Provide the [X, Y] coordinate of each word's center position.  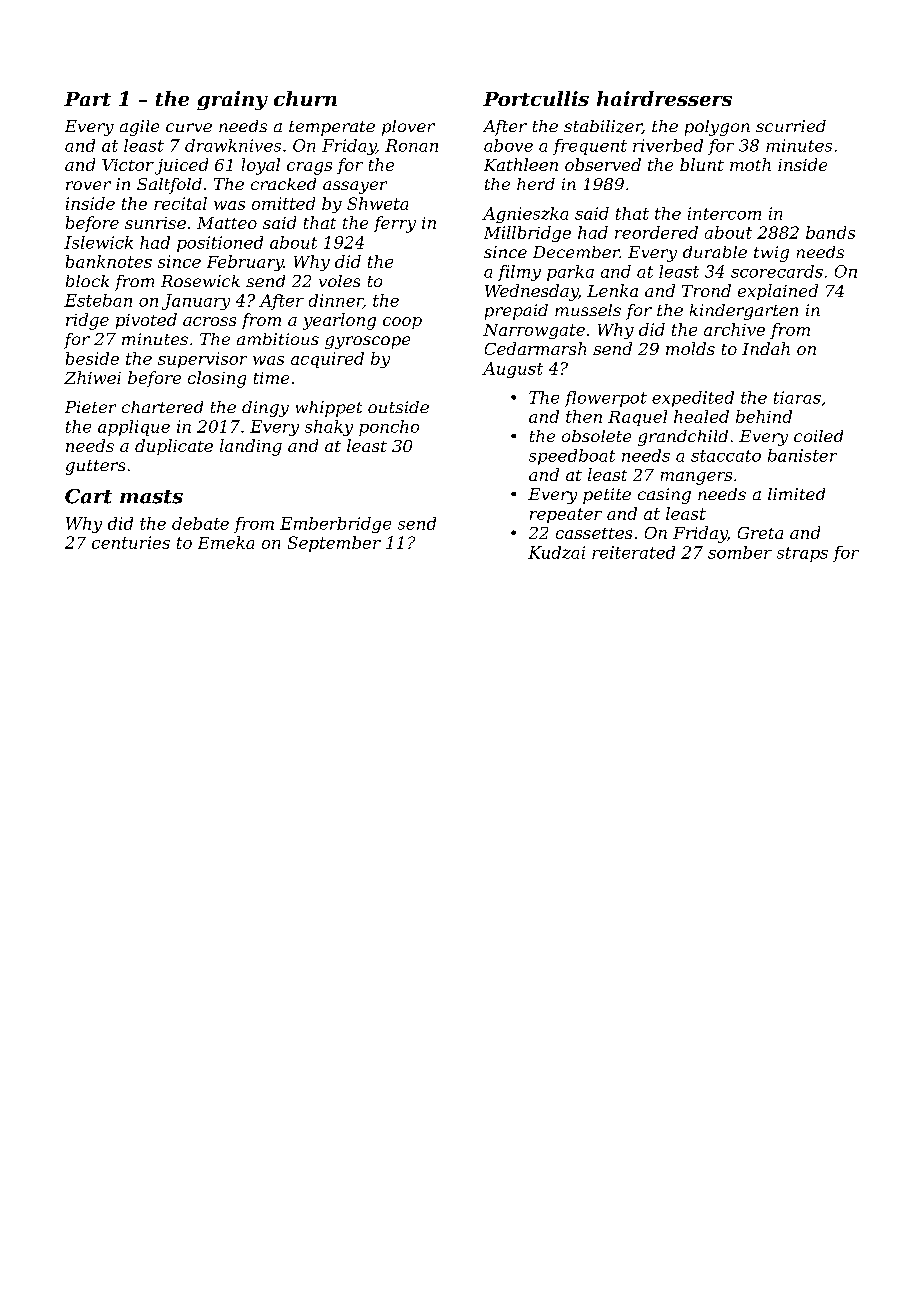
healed [701, 416]
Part [87, 99]
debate [200, 523]
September [334, 544]
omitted [283, 203]
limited [796, 494]
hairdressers [664, 98]
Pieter [90, 407]
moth [750, 164]
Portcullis [536, 98]
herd [536, 184]
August [512, 370]
